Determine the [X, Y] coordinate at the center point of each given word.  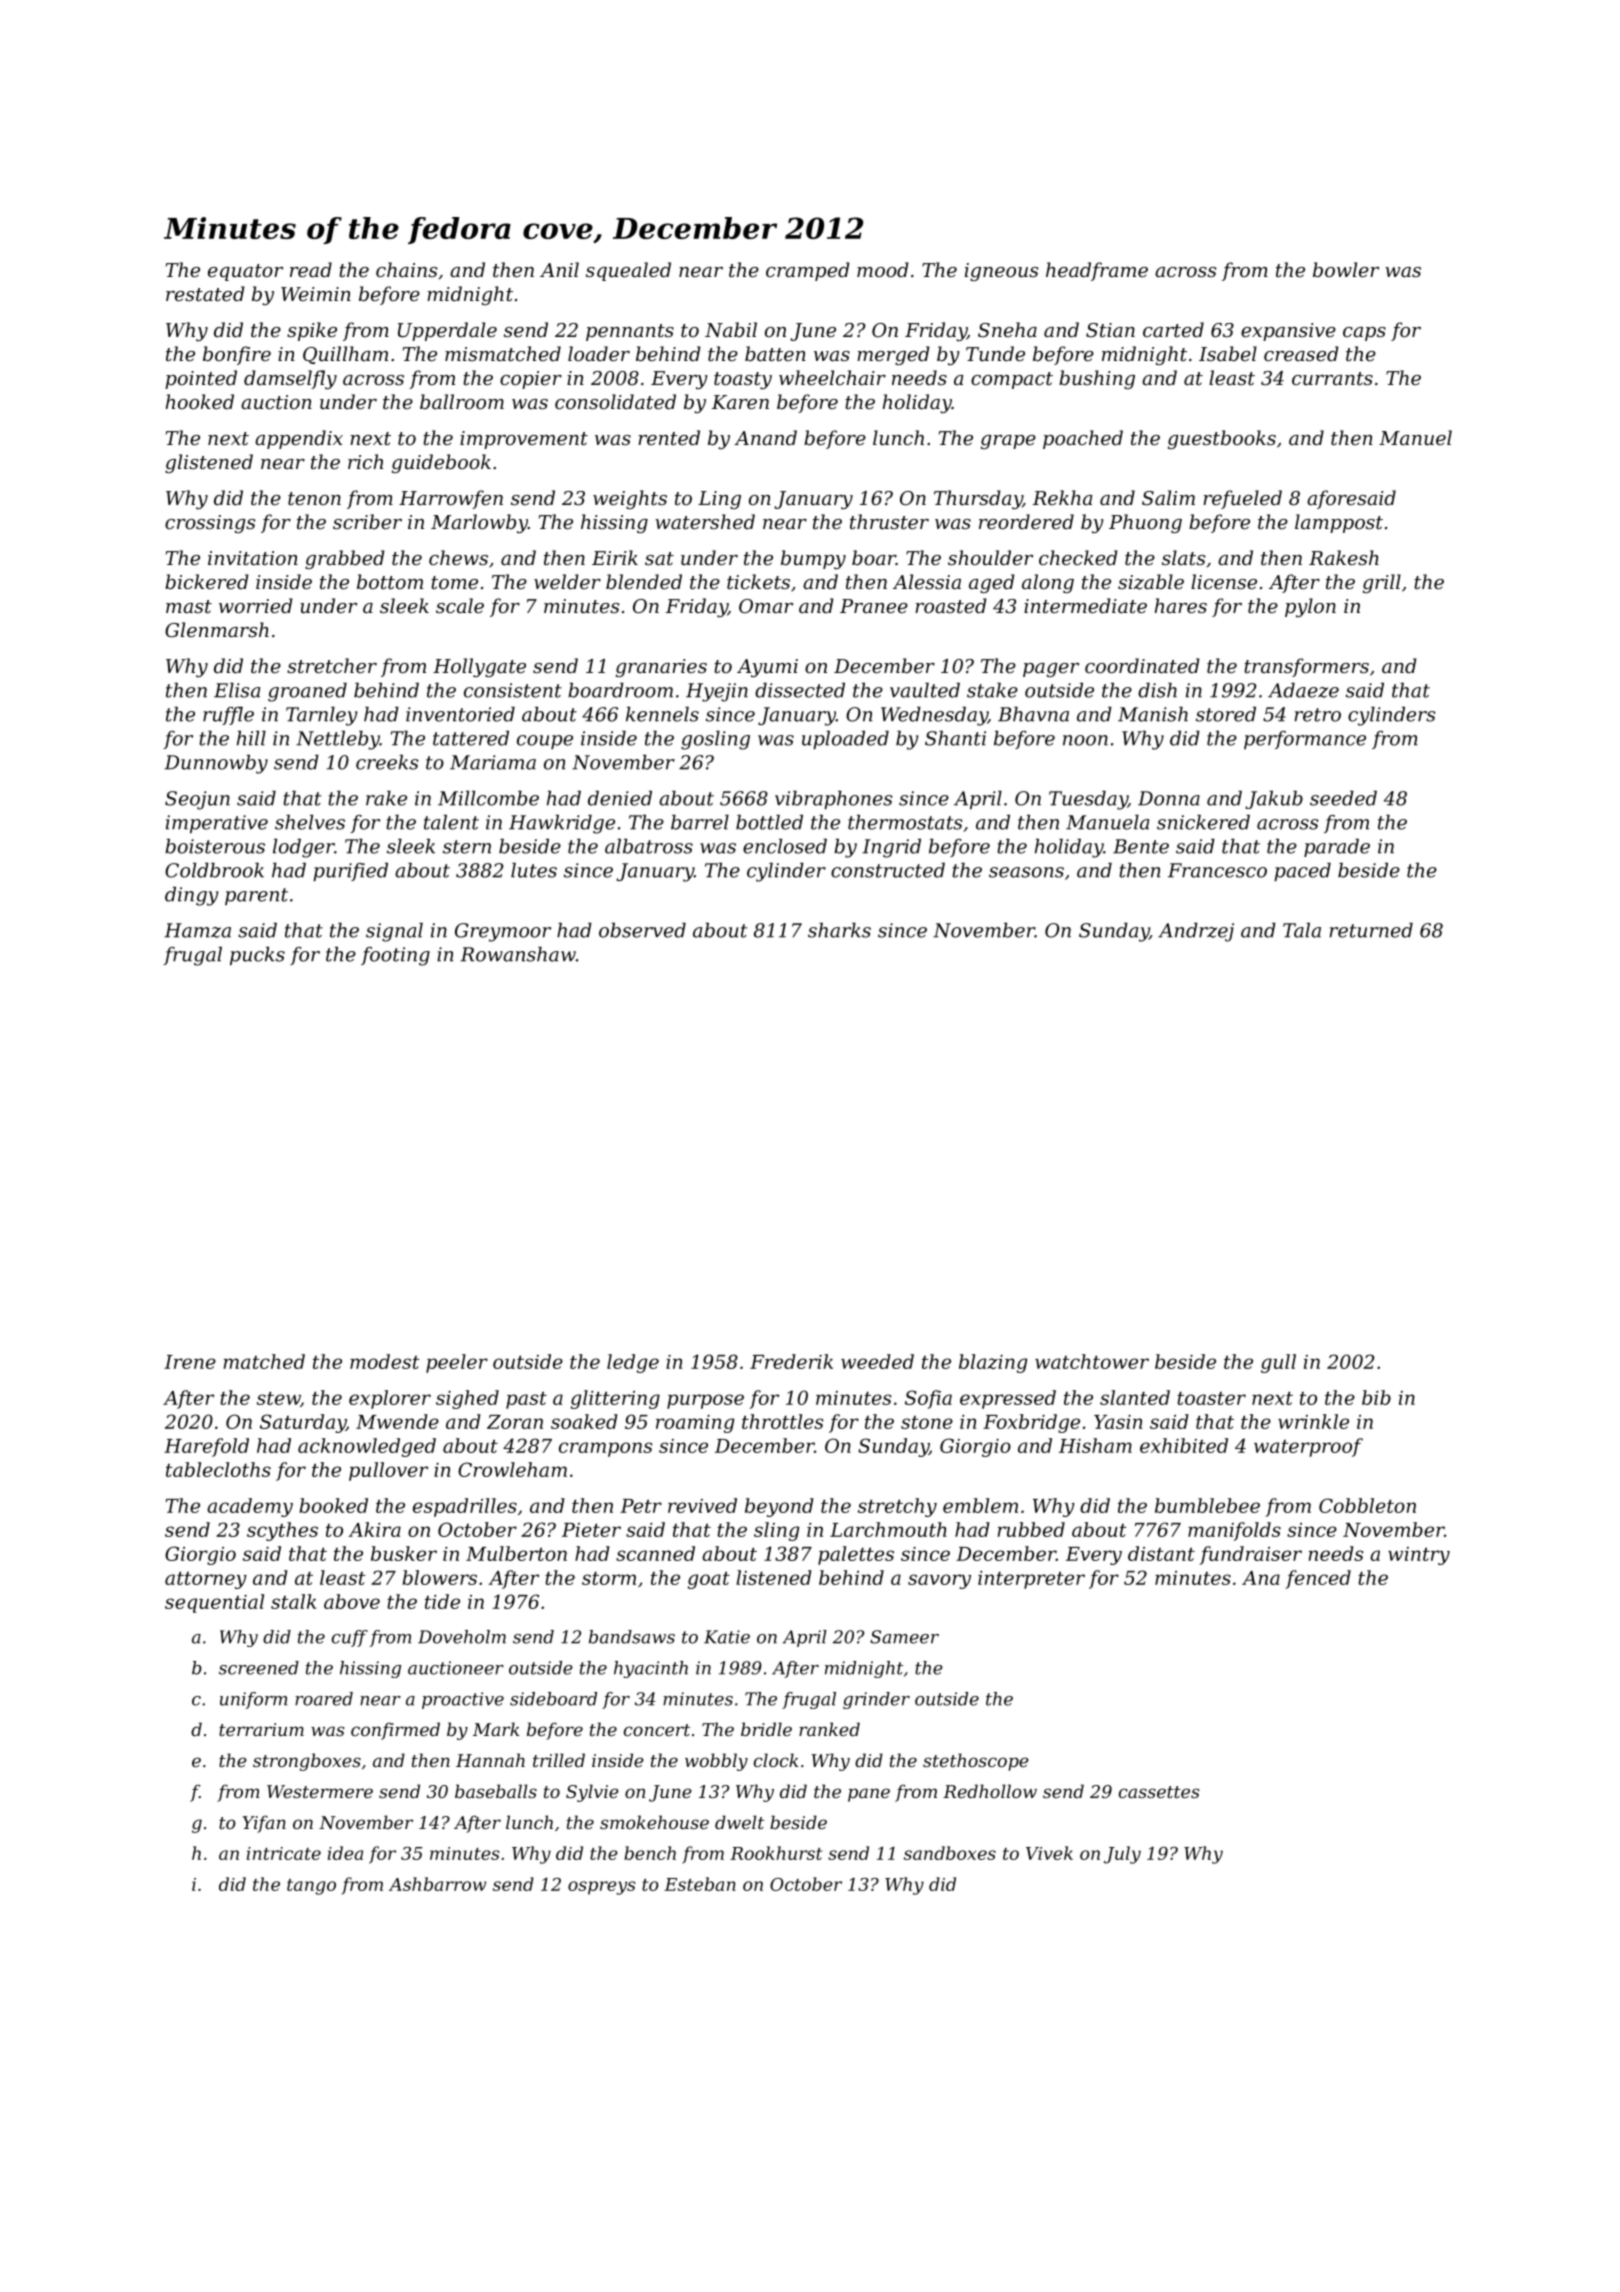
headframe [1097, 271]
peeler [457, 1363]
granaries [661, 668]
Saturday [303, 1423]
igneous [1001, 272]
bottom [390, 581]
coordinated [1142, 665]
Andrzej [1196, 932]
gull [1278, 1363]
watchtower [1092, 1361]
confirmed [395, 1731]
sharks [839, 930]
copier [531, 380]
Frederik [791, 1361]
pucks [257, 956]
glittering [615, 1399]
